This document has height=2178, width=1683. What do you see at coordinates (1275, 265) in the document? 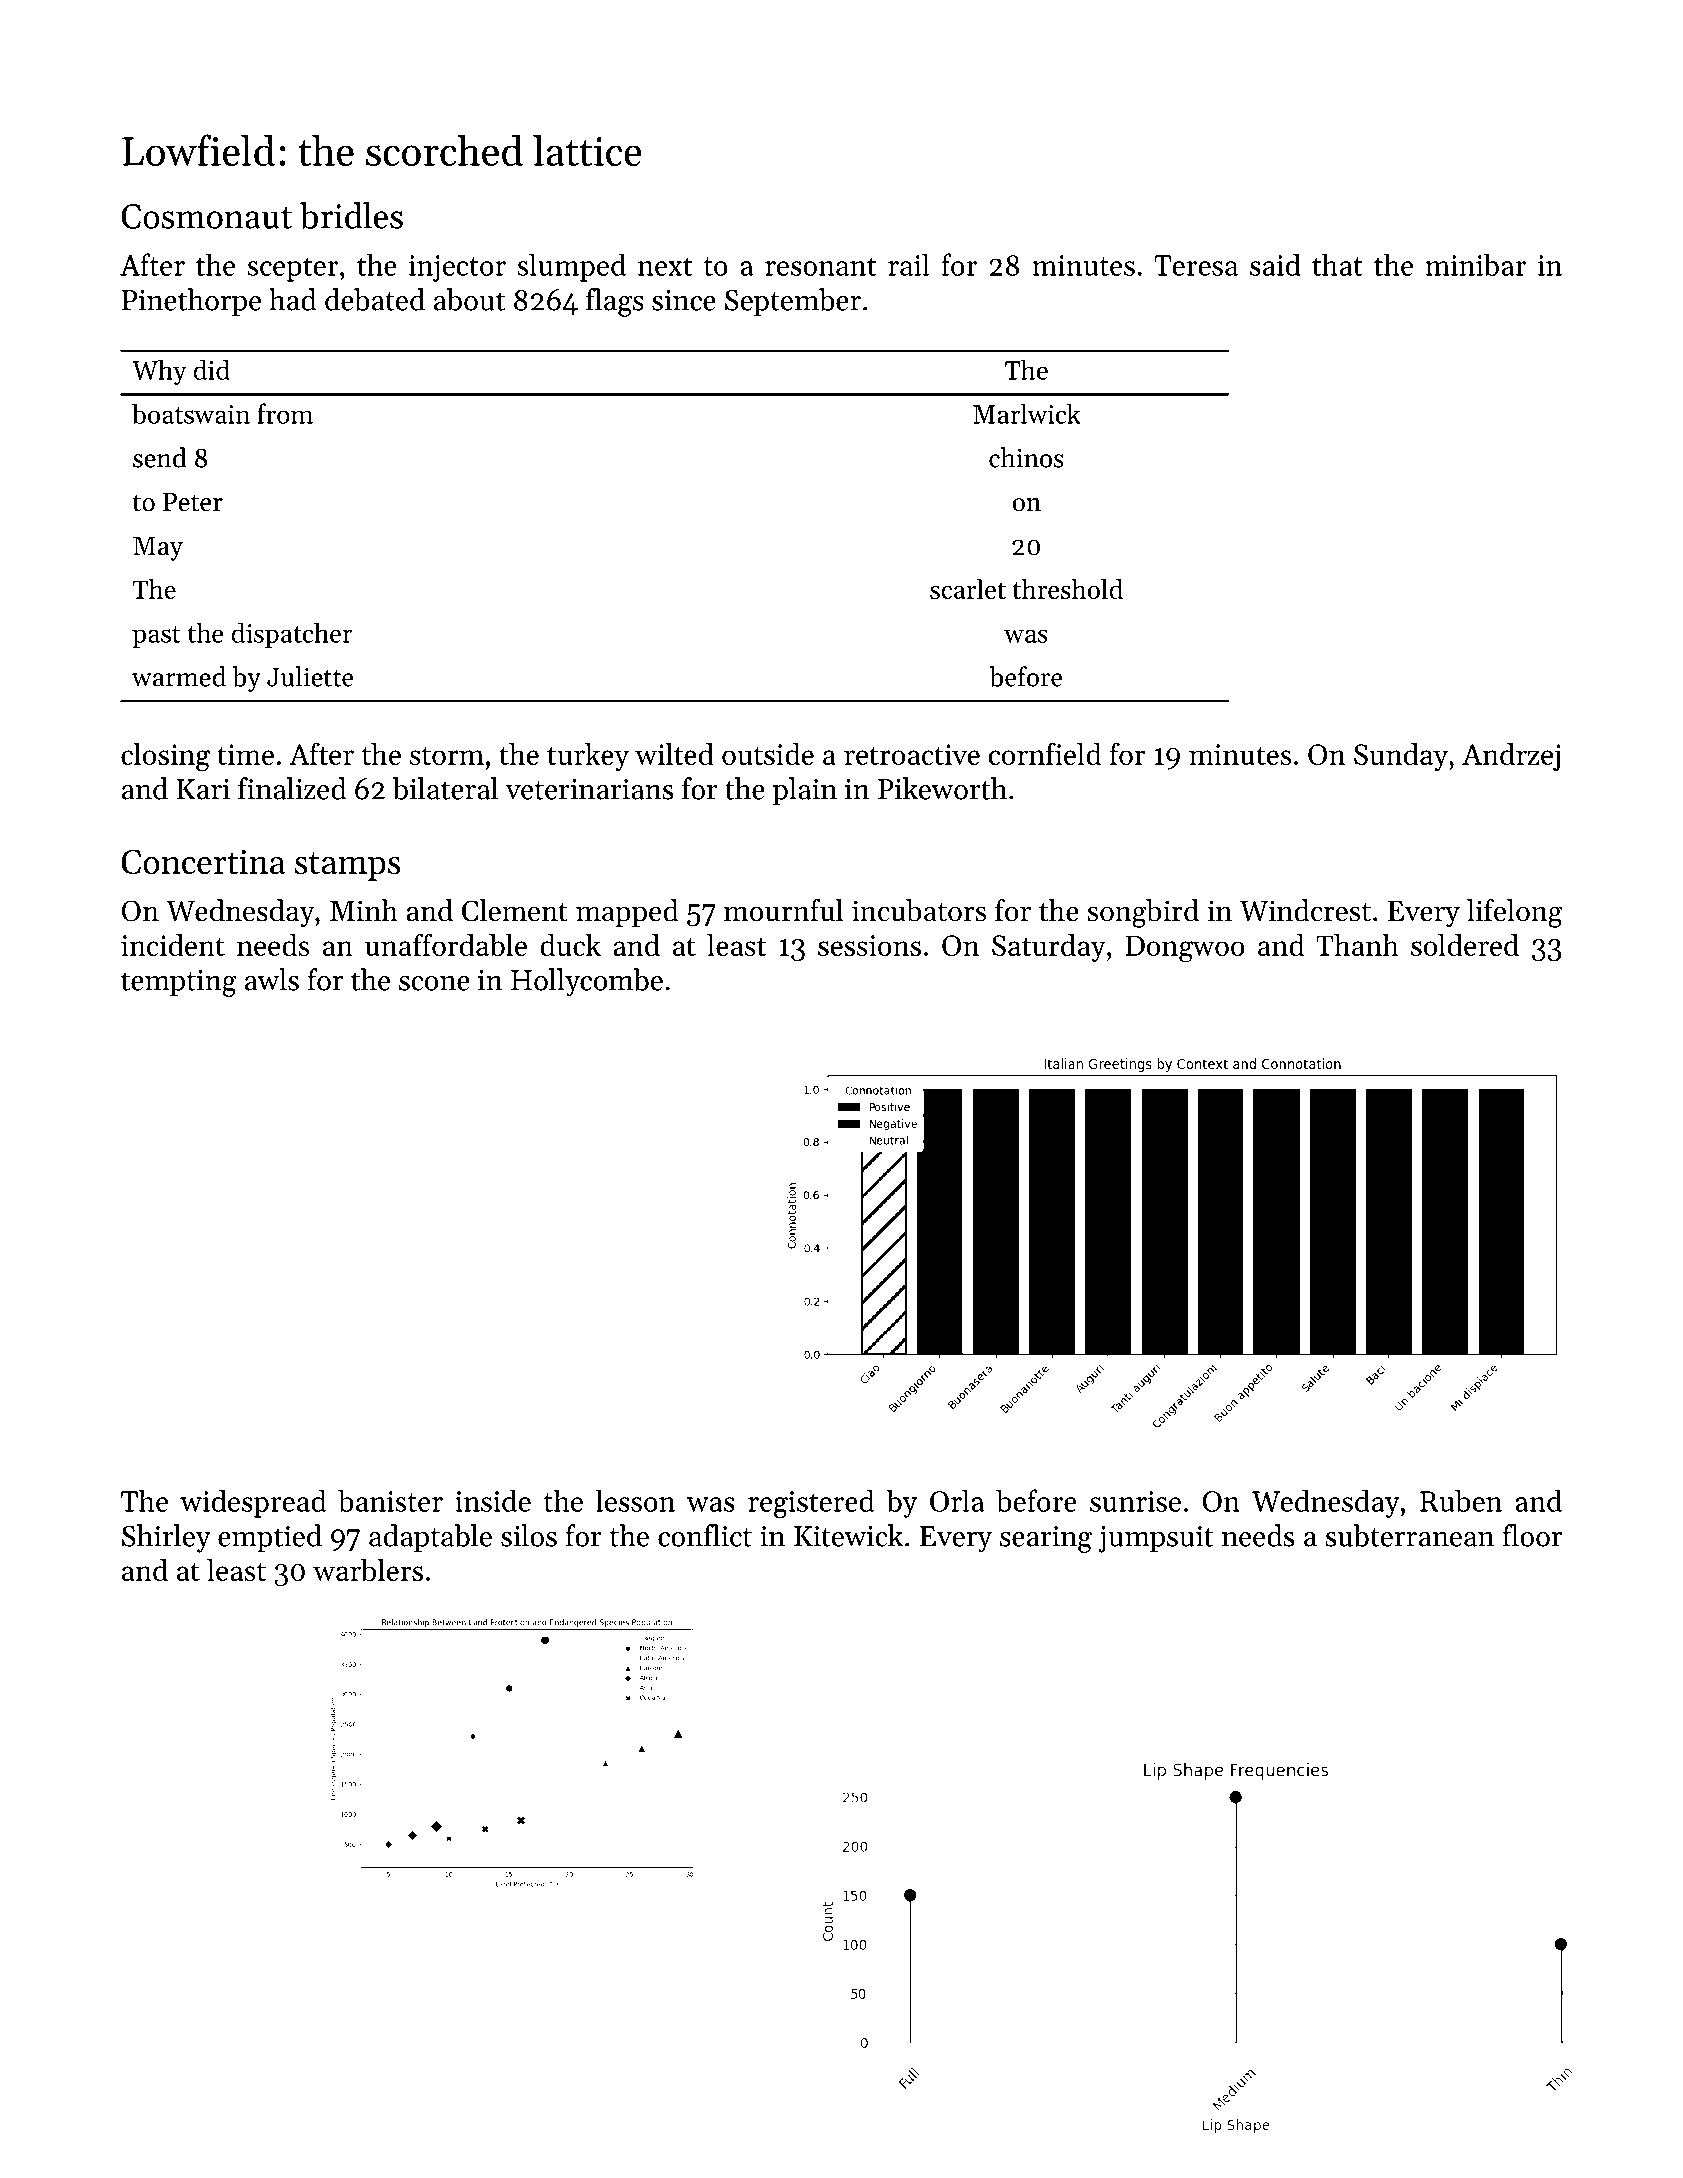
I see `said` at bounding box center [1275, 265].
